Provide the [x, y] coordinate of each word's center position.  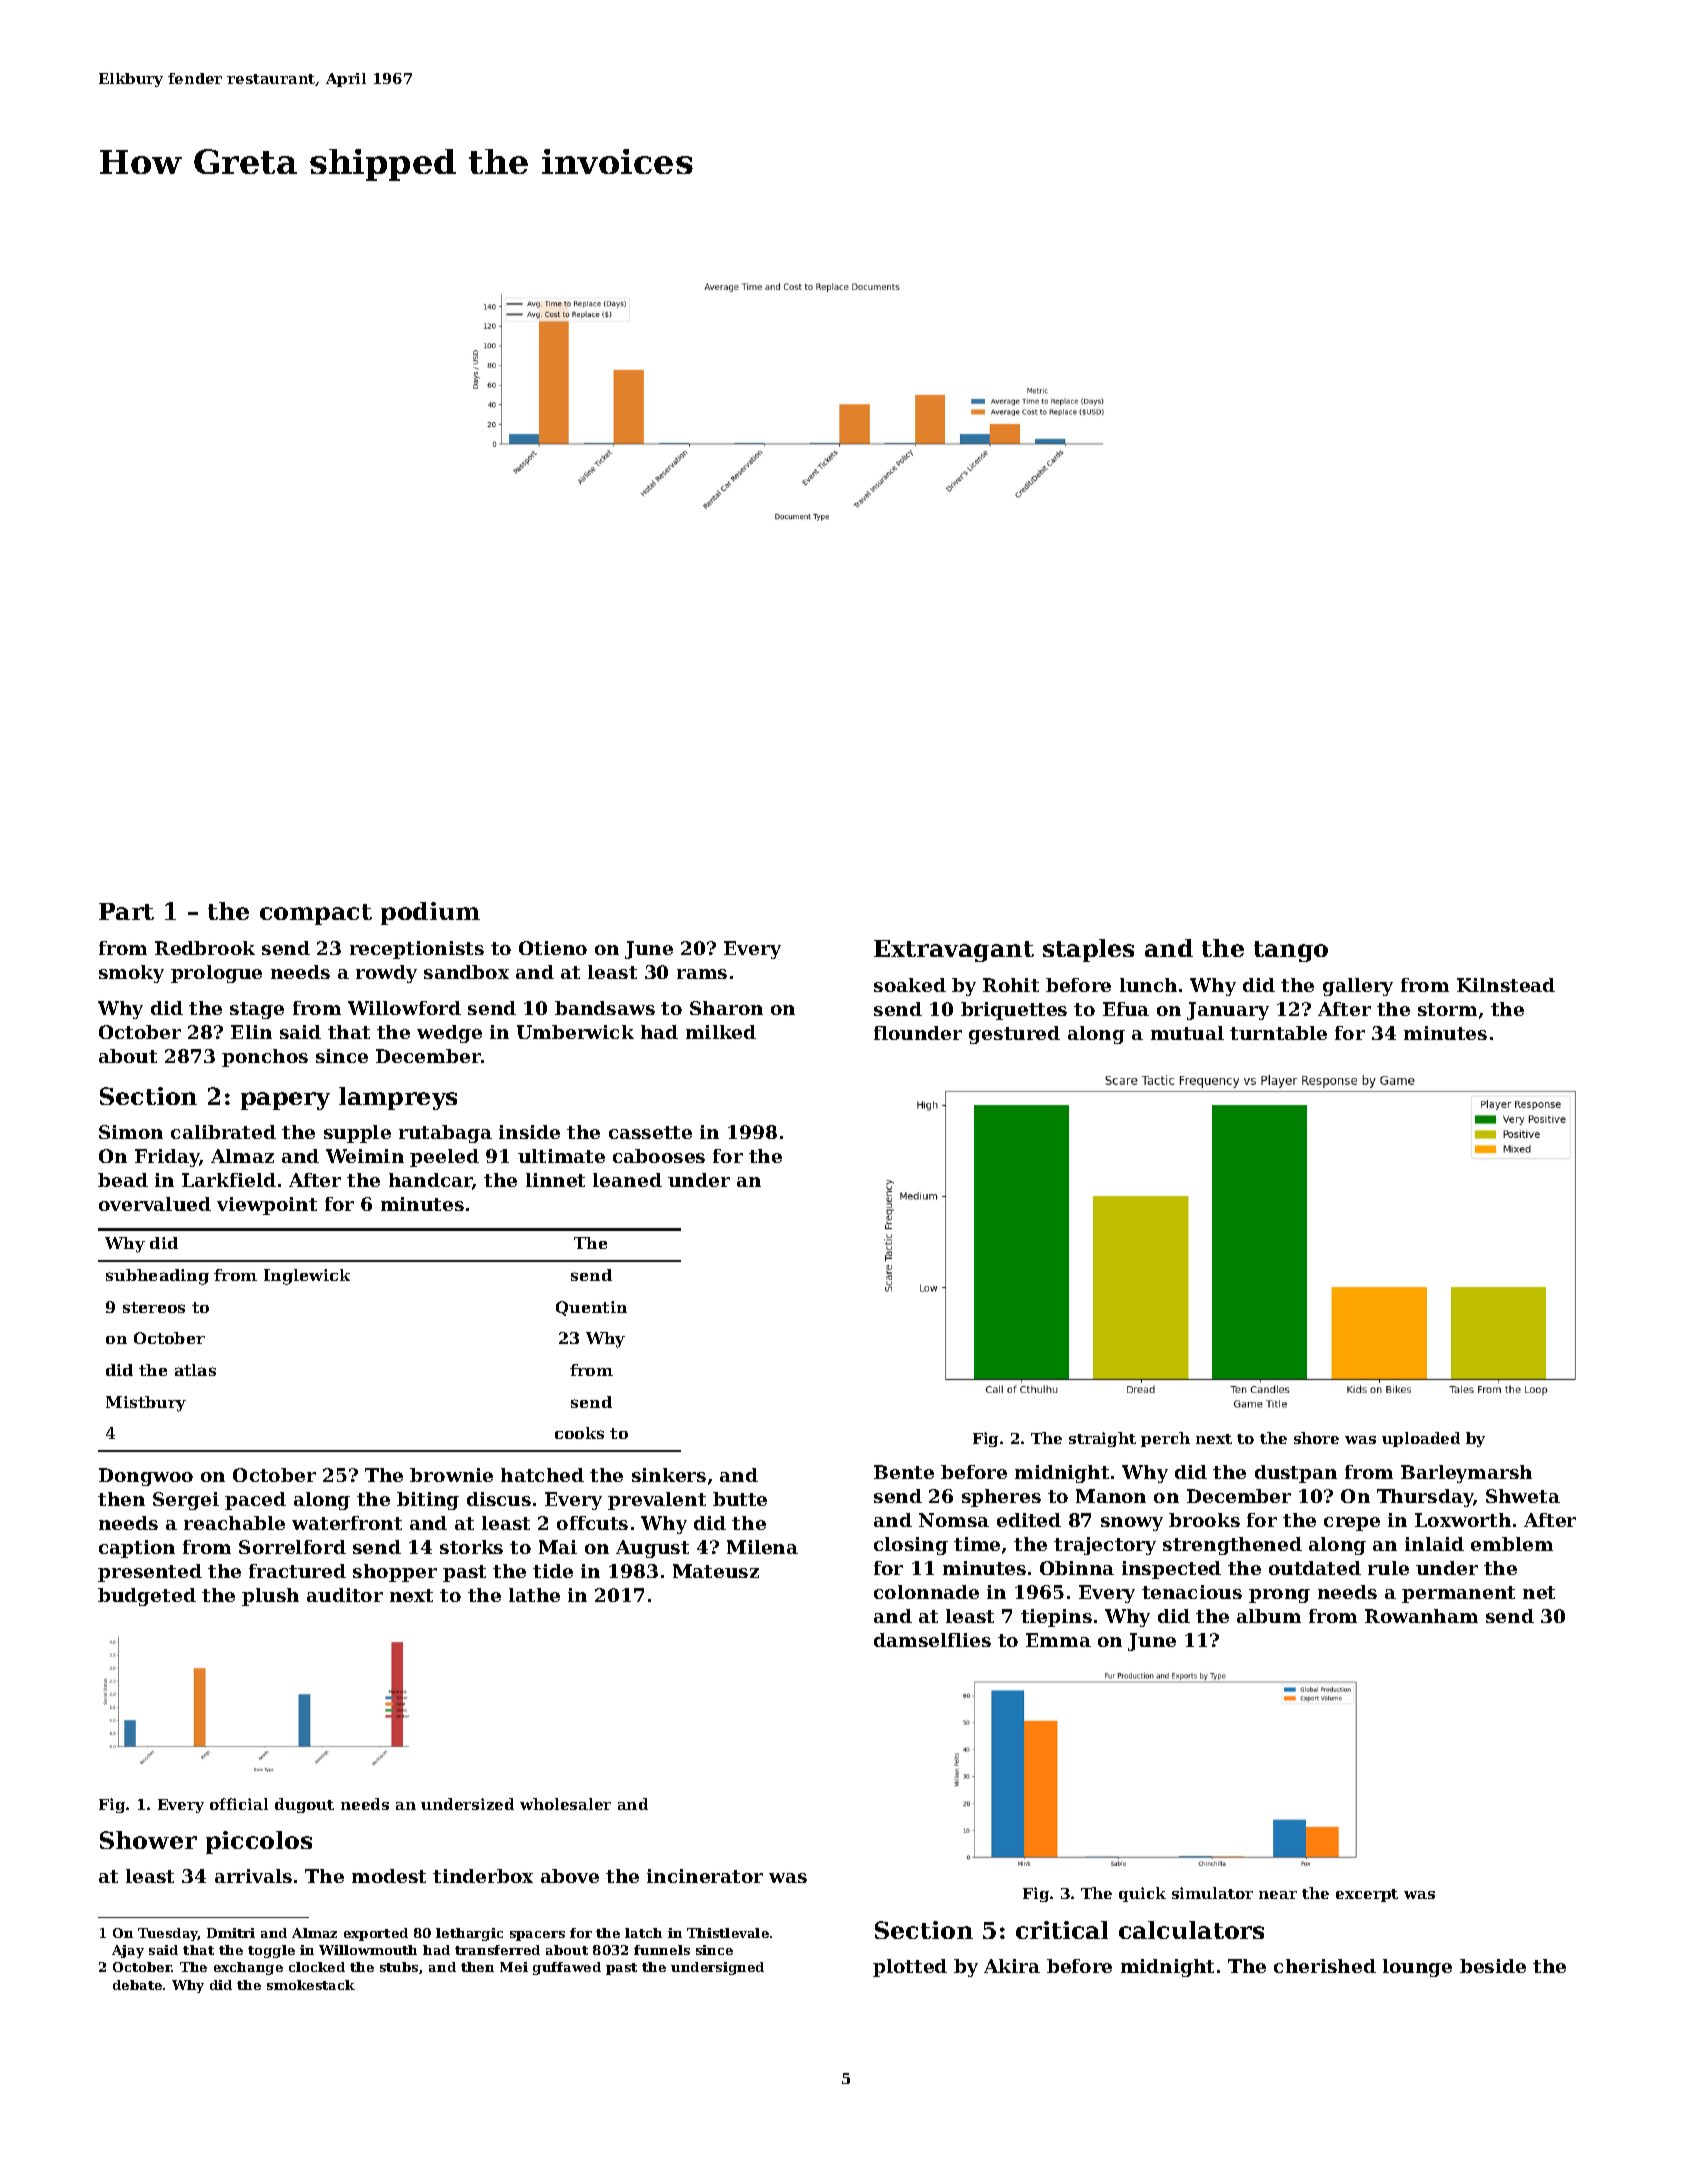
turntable [1278, 1033]
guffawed [567, 1968]
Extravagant [954, 951]
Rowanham [1421, 1616]
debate [137, 1985]
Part [126, 911]
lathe [534, 1595]
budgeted [147, 1597]
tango [1291, 951]
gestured [1014, 1035]
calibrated [223, 1132]
